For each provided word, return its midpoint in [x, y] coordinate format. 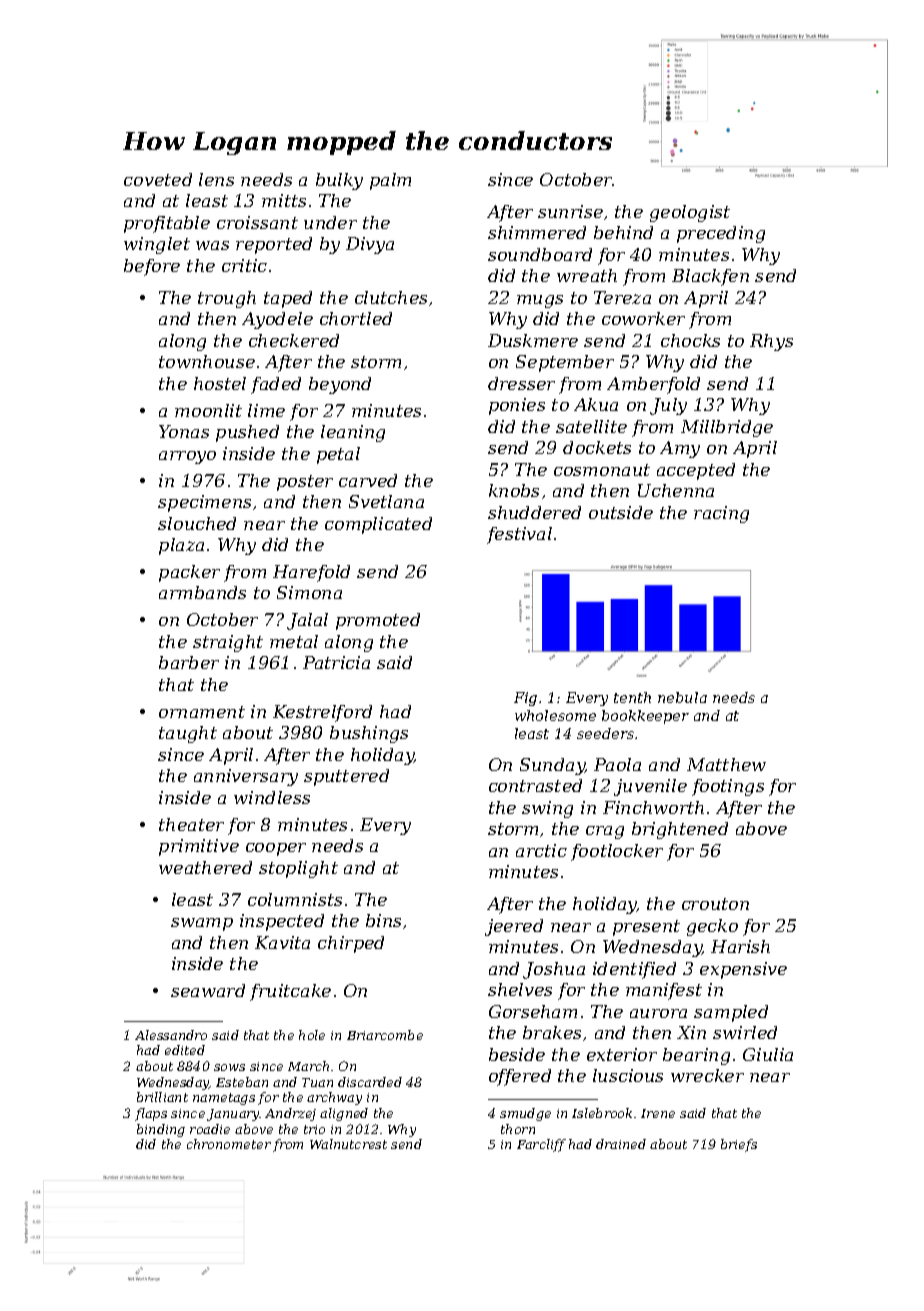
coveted [158, 179]
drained [621, 1144]
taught [188, 734]
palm [390, 181]
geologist [690, 213]
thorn [518, 1129]
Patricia [336, 662]
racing [721, 514]
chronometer [229, 1144]
